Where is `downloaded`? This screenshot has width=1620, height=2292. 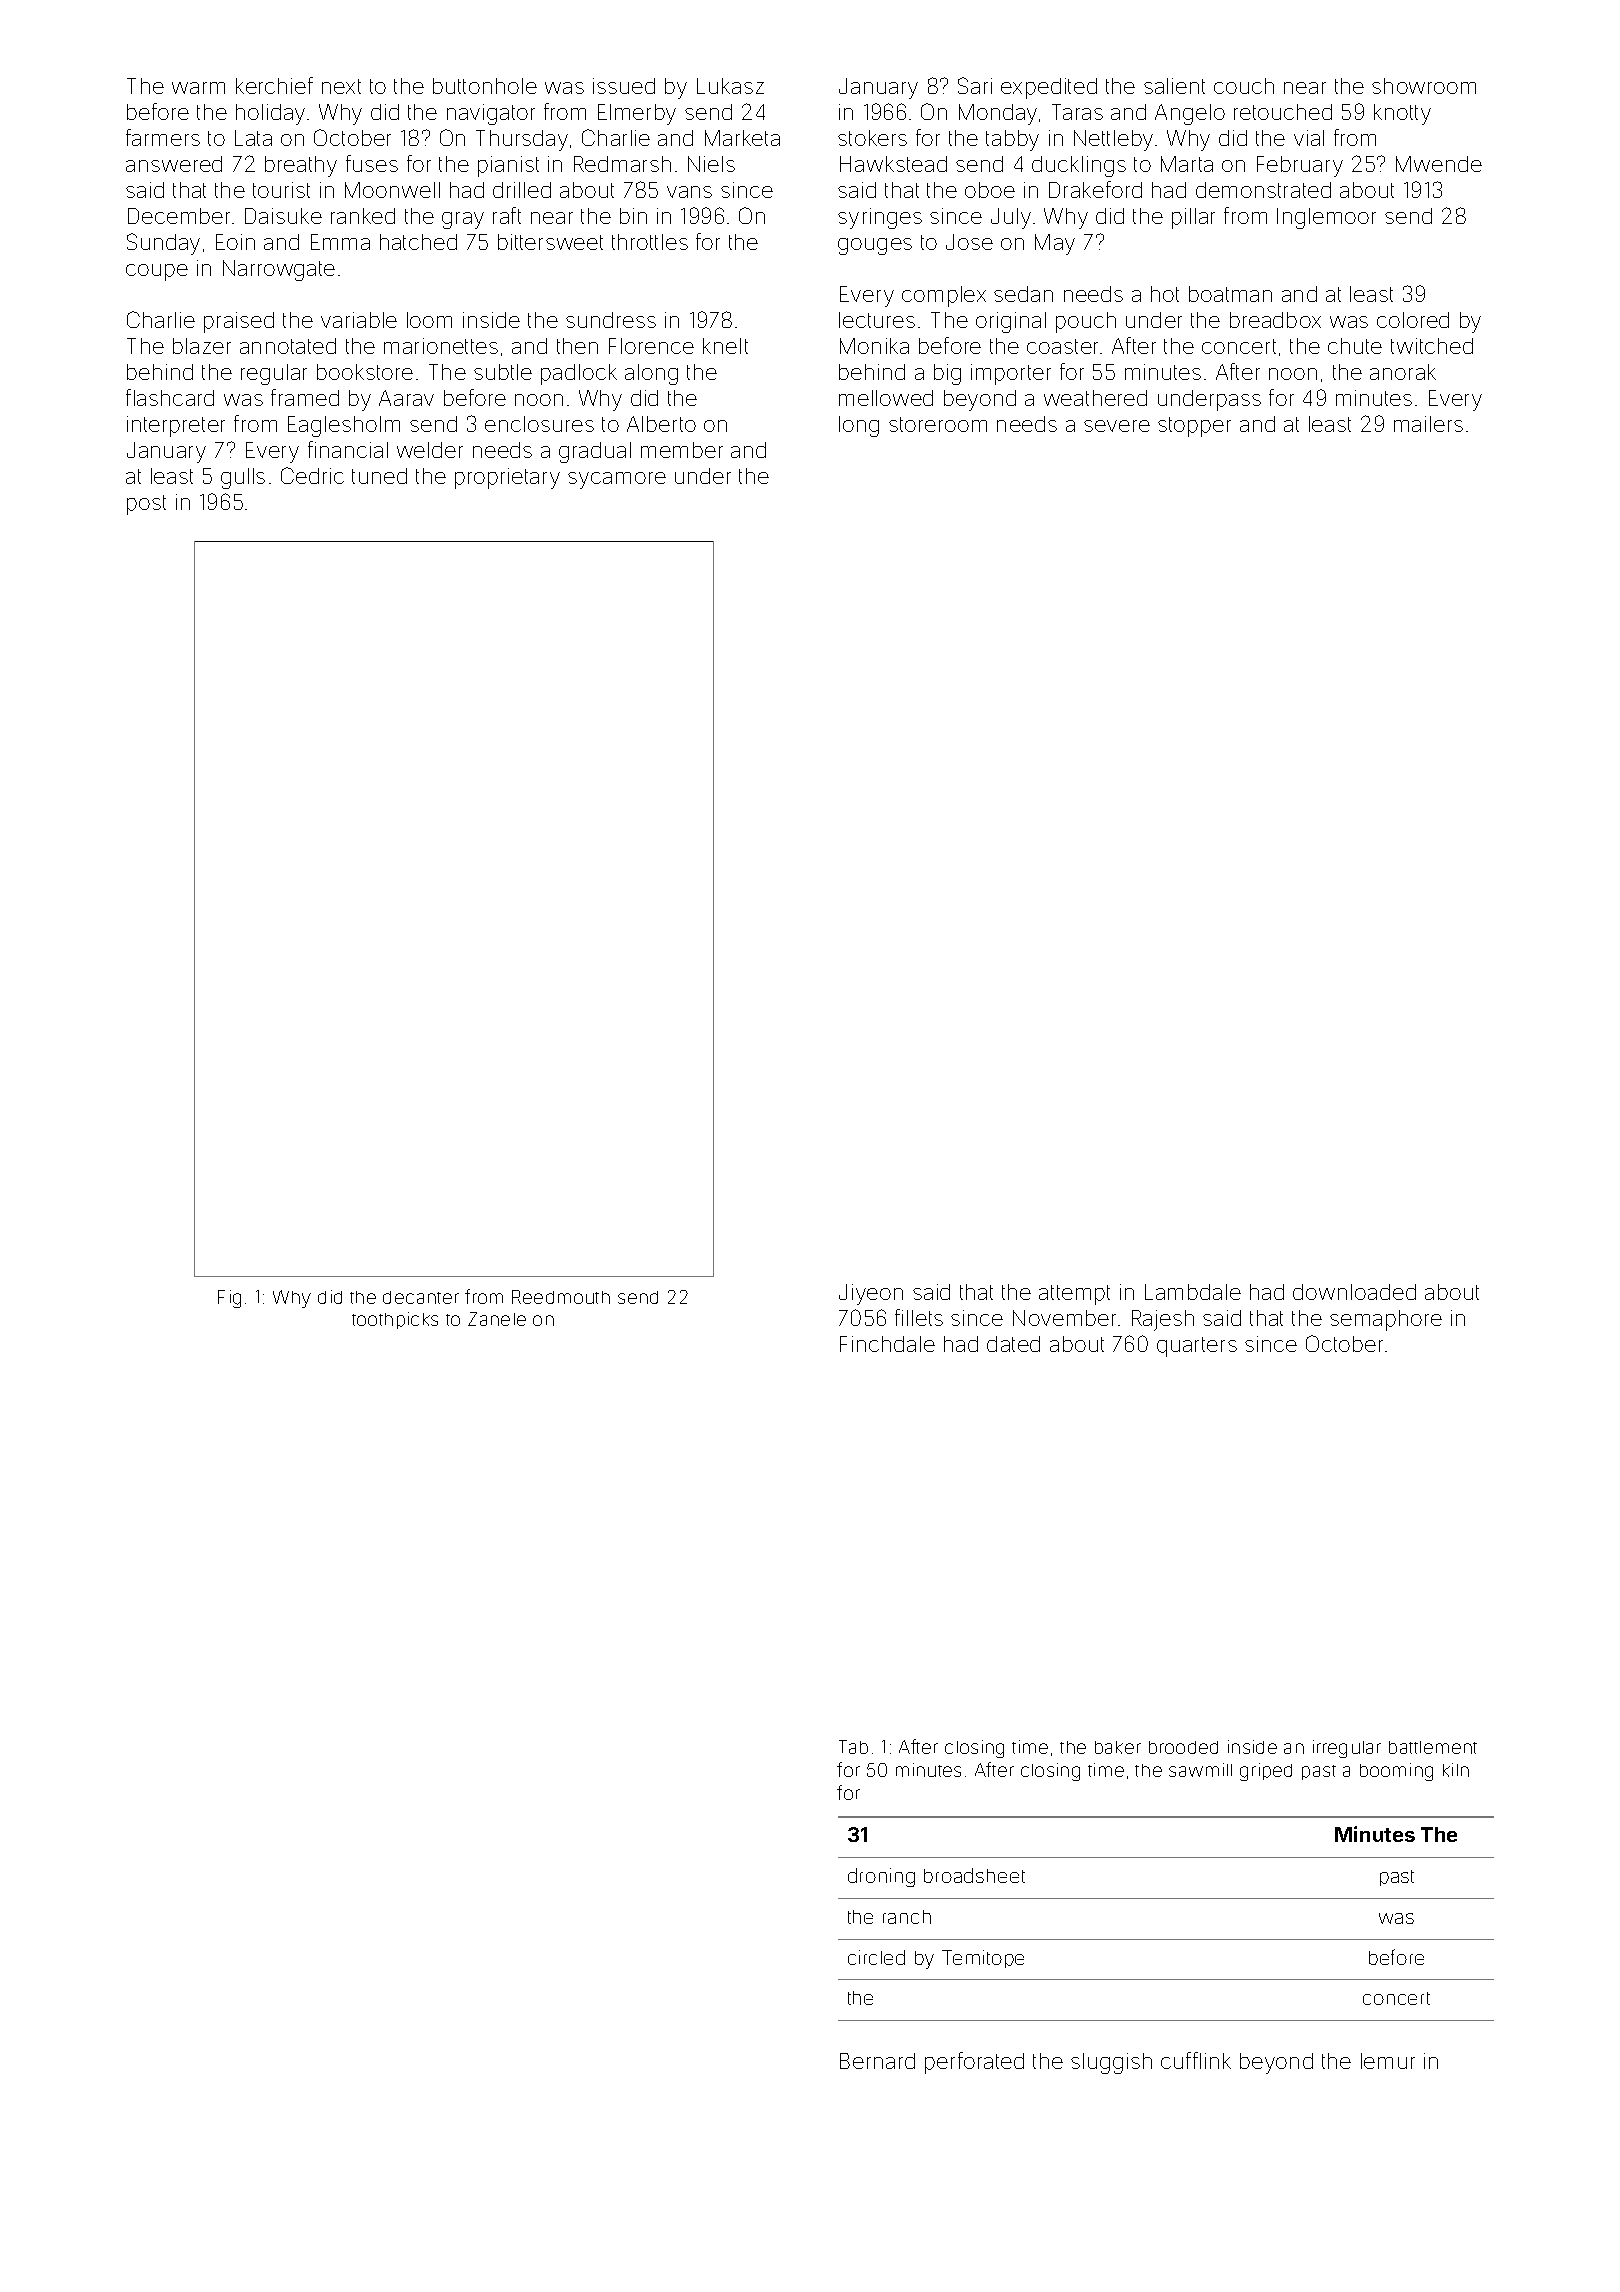 downloaded is located at coordinates (1354, 1292).
